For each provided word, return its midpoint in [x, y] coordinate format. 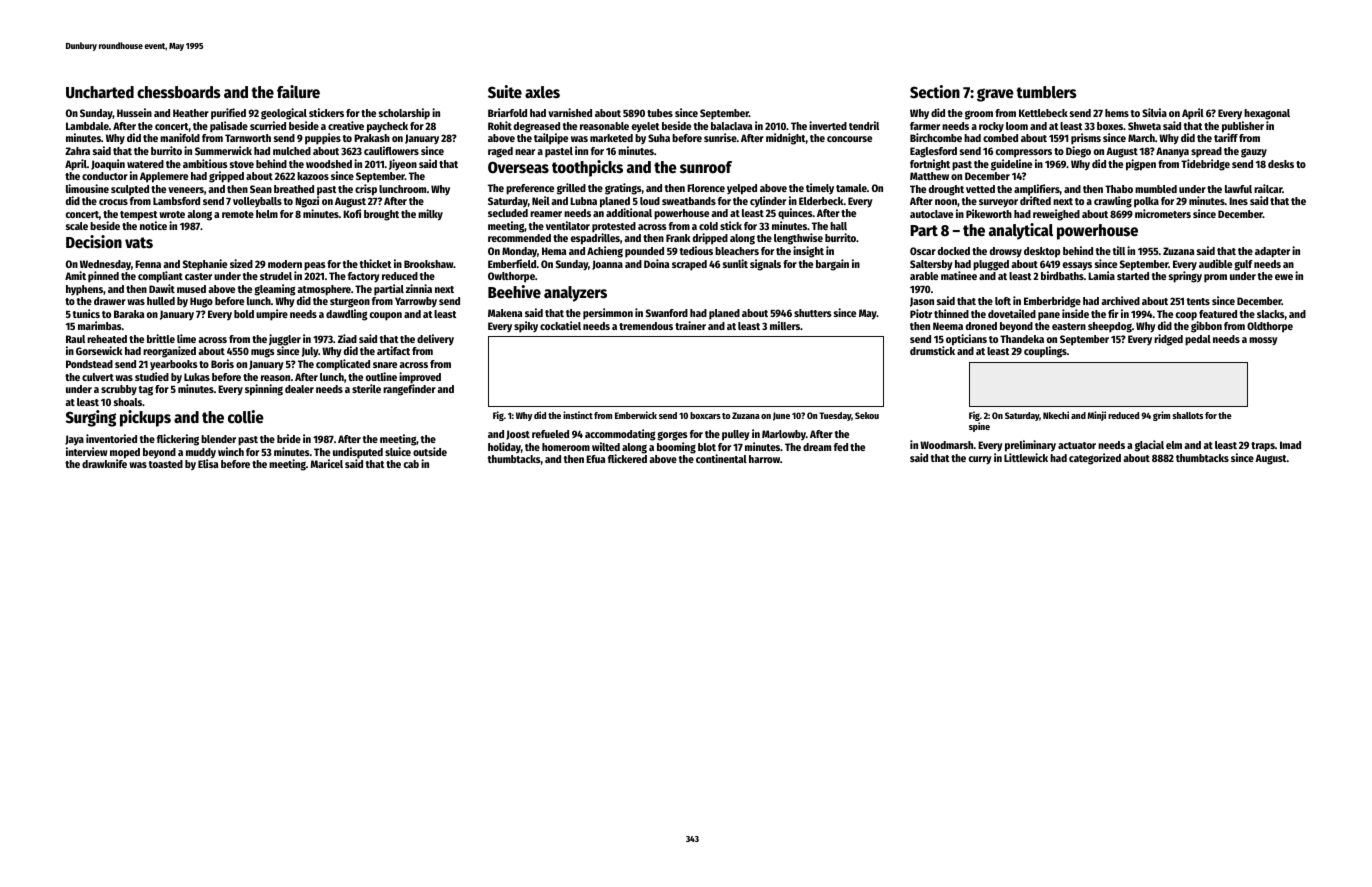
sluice [398, 451]
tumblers [1046, 92]
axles [542, 92]
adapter [1272, 252]
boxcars [705, 415]
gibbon [1206, 327]
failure [298, 92]
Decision [94, 242]
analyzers [575, 294]
